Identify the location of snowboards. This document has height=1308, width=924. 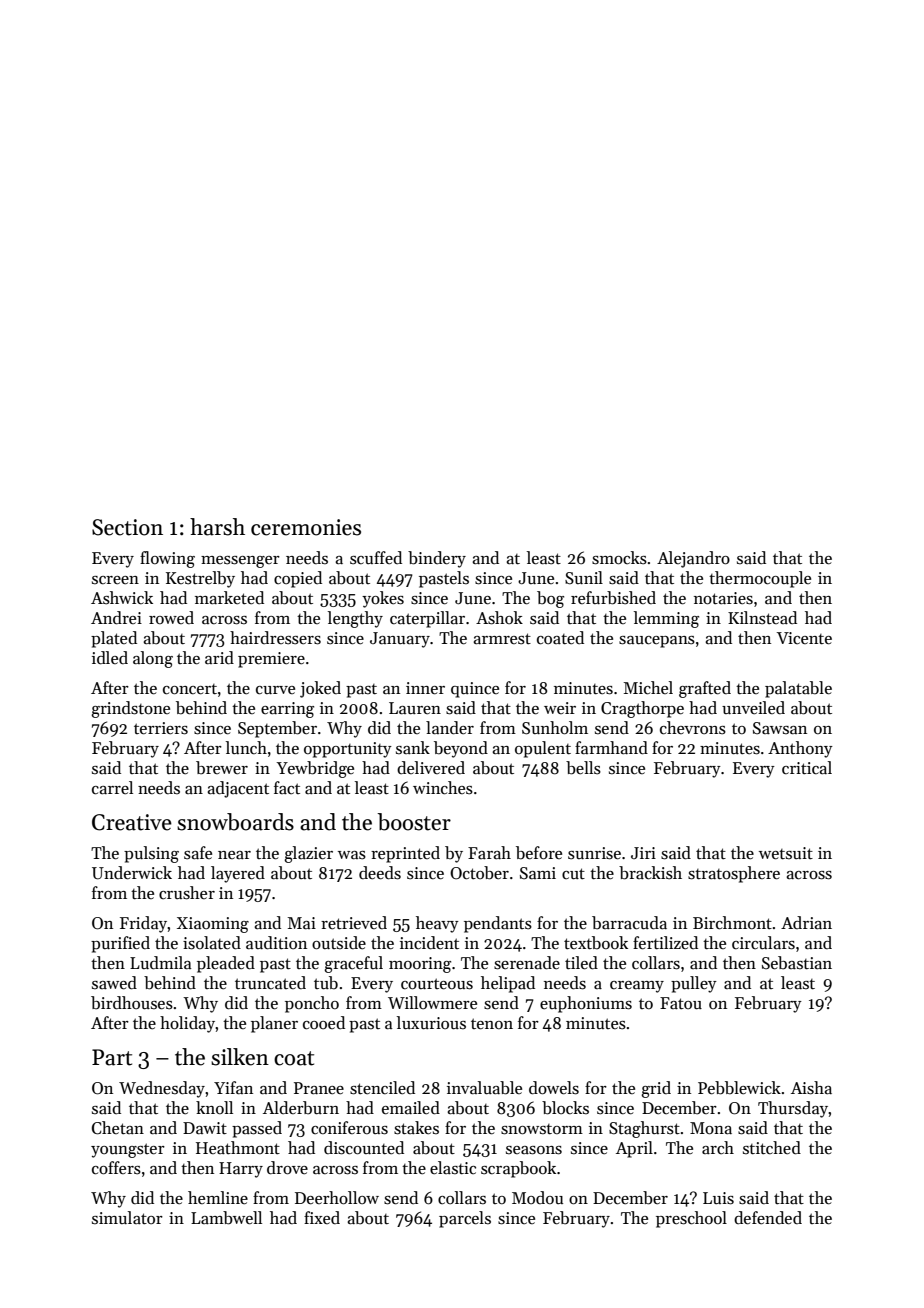
(235, 822).
